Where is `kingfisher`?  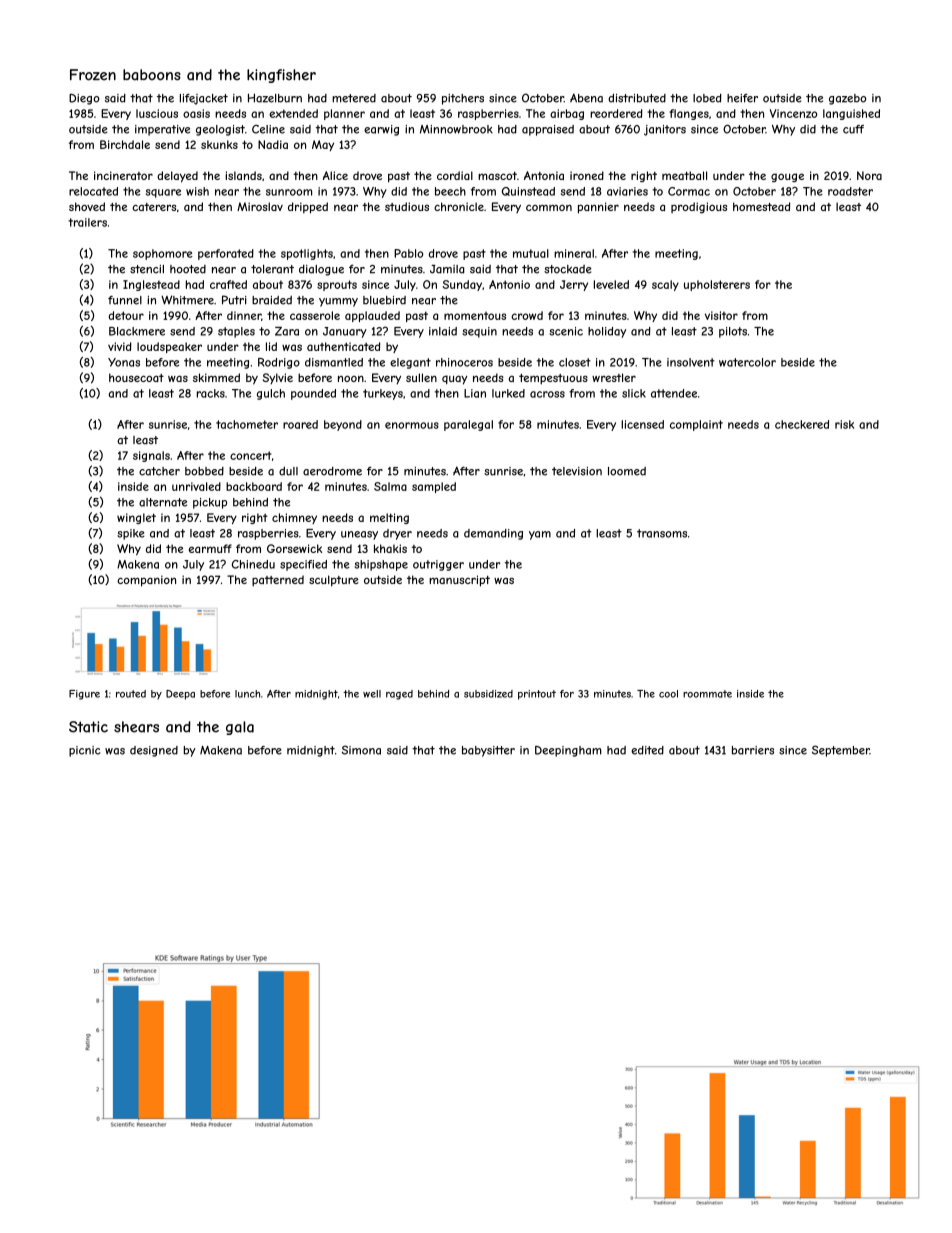 kingfisher is located at coordinates (281, 76).
